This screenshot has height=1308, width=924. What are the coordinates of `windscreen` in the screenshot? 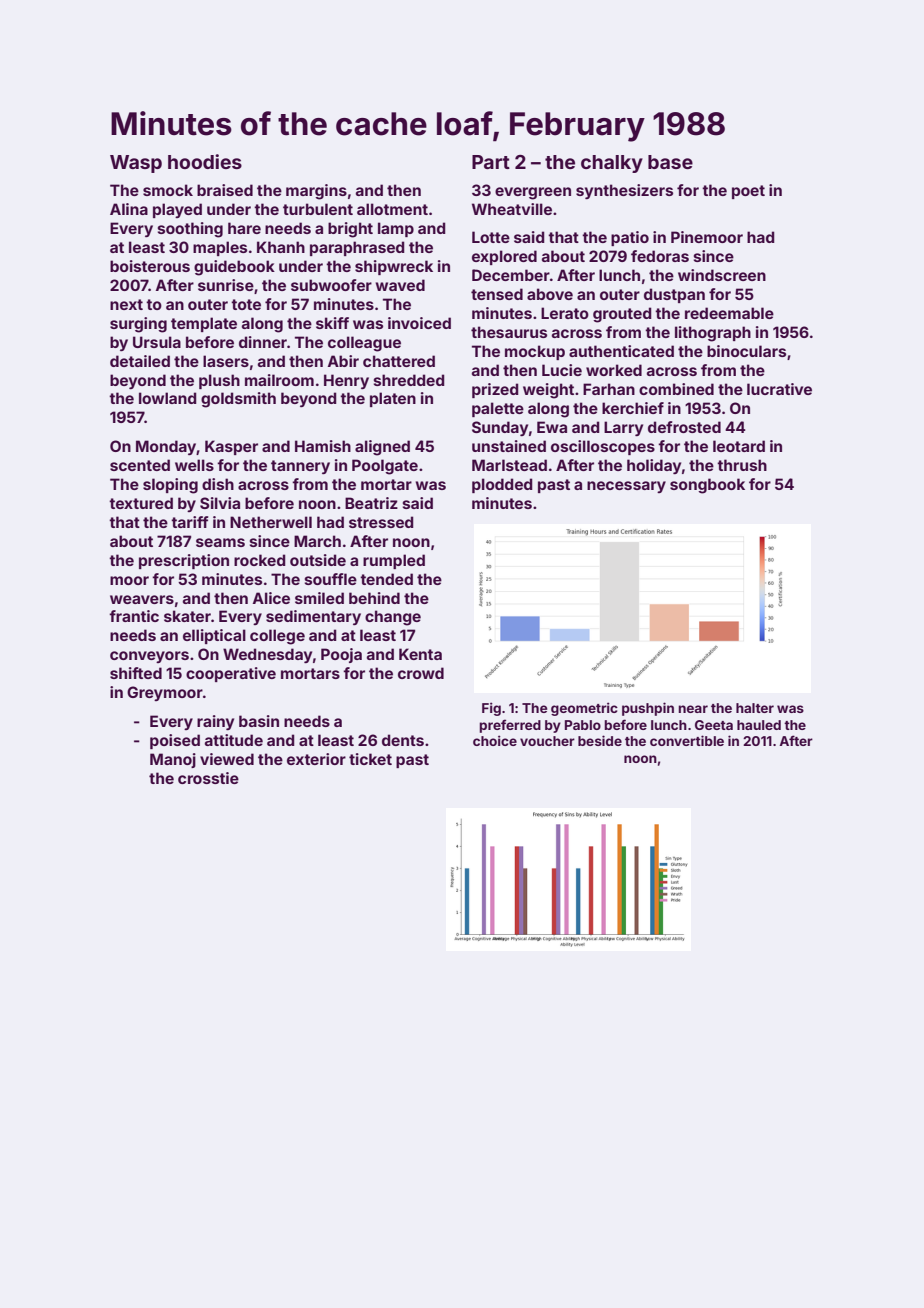 It's located at (722, 275).
